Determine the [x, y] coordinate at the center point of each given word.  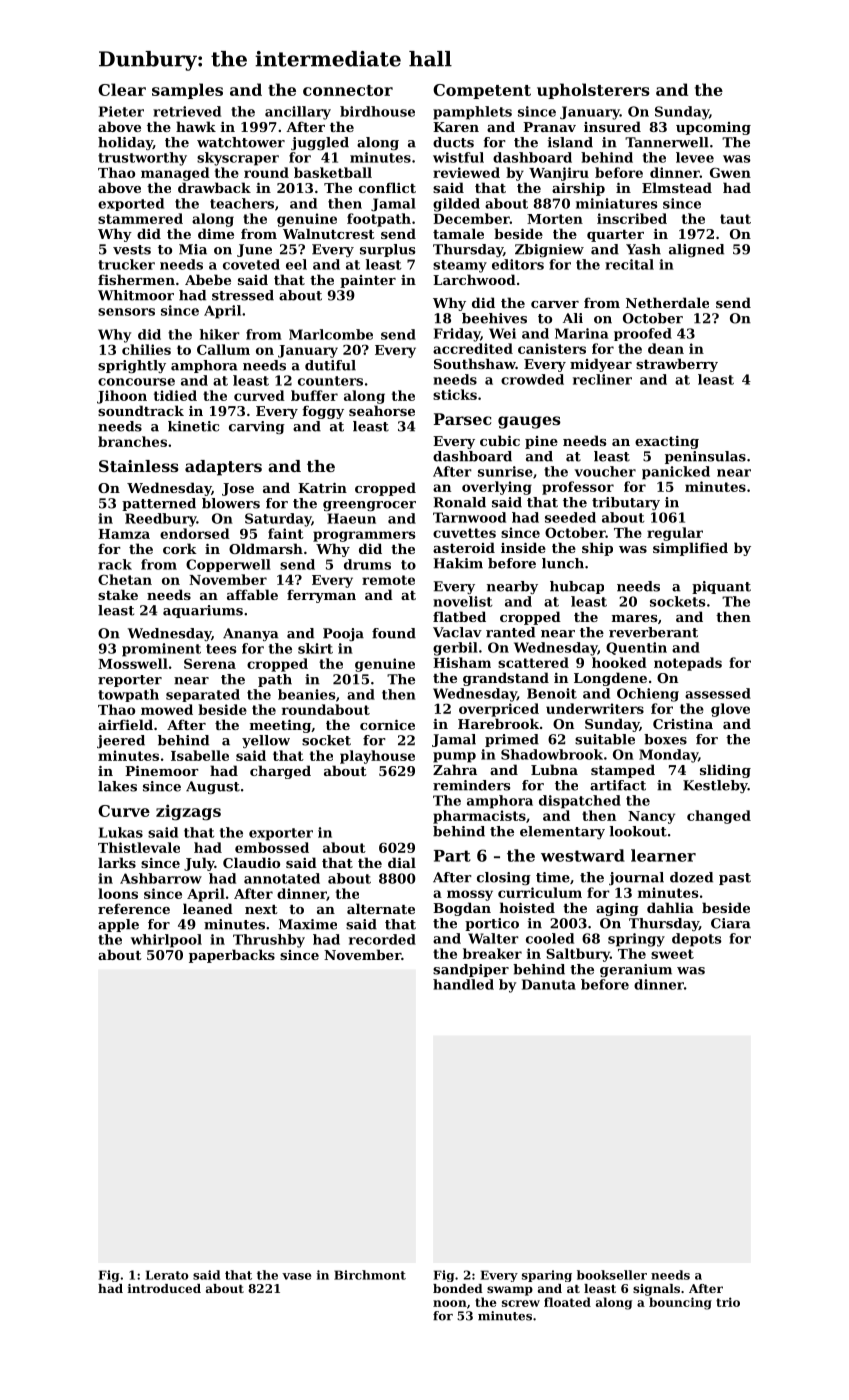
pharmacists [479, 817]
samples [187, 91]
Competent [482, 91]
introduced [164, 1288]
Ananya [250, 634]
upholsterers [593, 91]
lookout [638, 831]
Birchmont [370, 1275]
